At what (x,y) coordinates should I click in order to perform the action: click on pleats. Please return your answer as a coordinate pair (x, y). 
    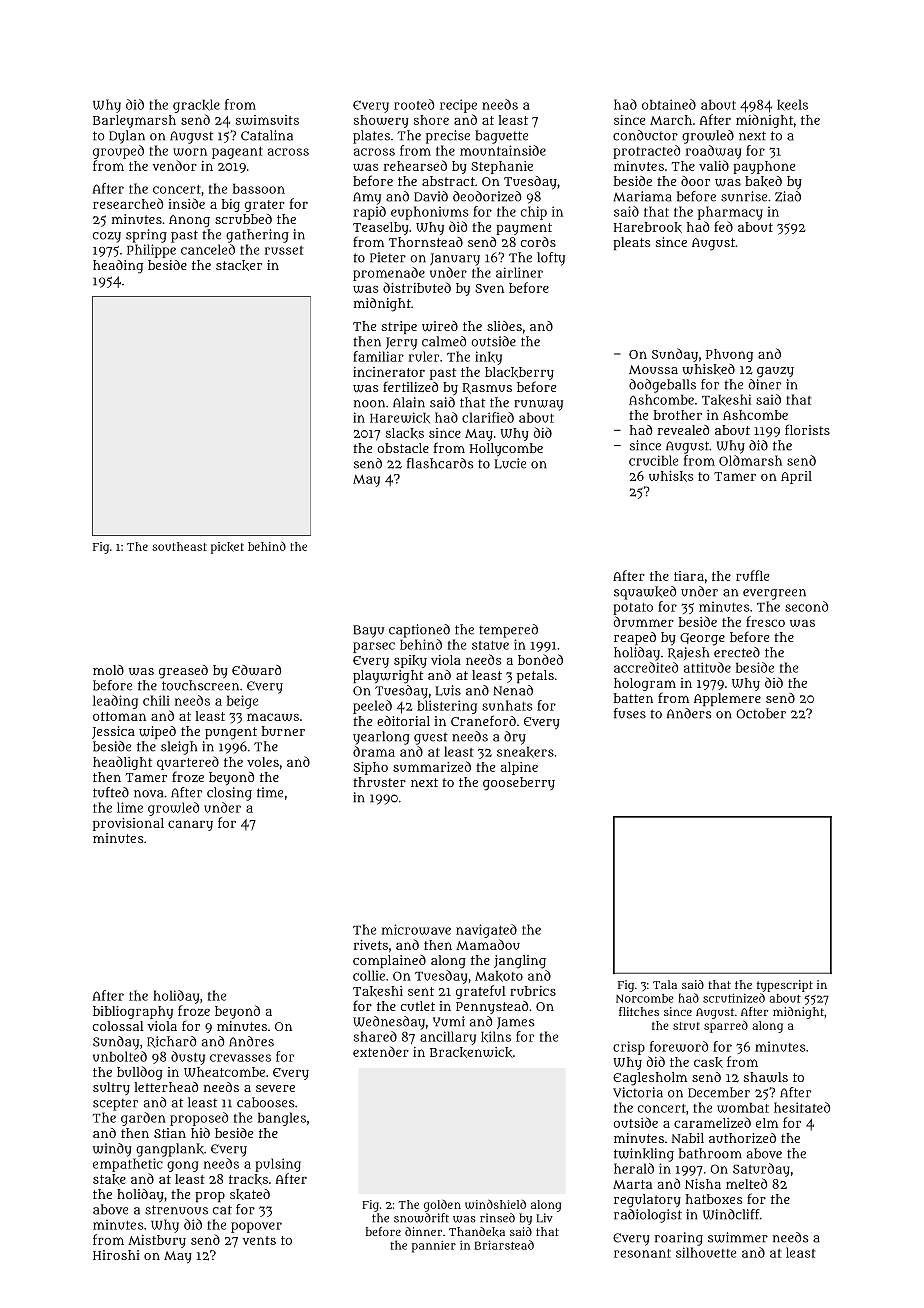
    Looking at the image, I should click on (631, 243).
